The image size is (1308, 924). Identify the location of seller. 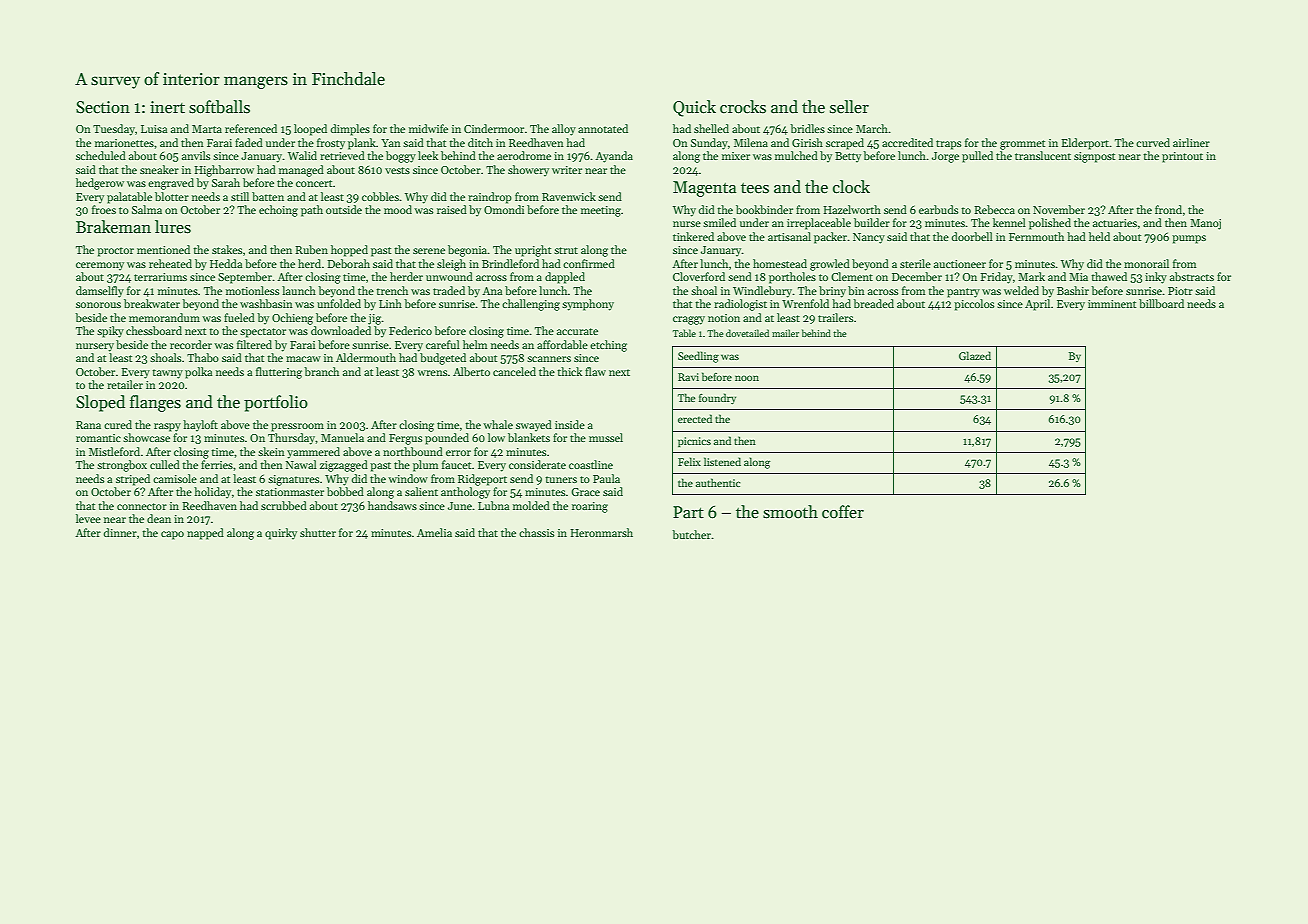
(849, 107).
